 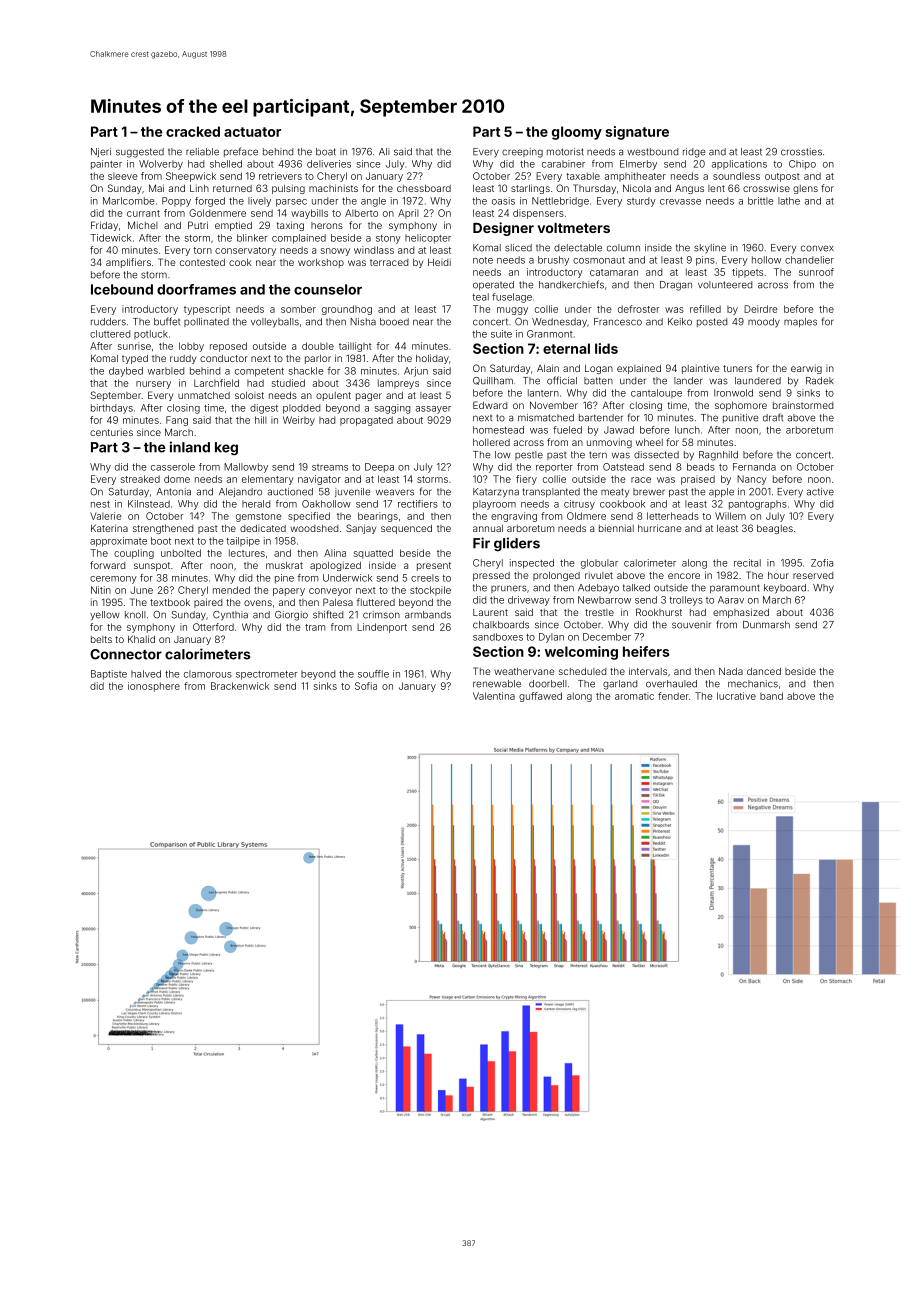 I want to click on counselor, so click(x=328, y=289).
